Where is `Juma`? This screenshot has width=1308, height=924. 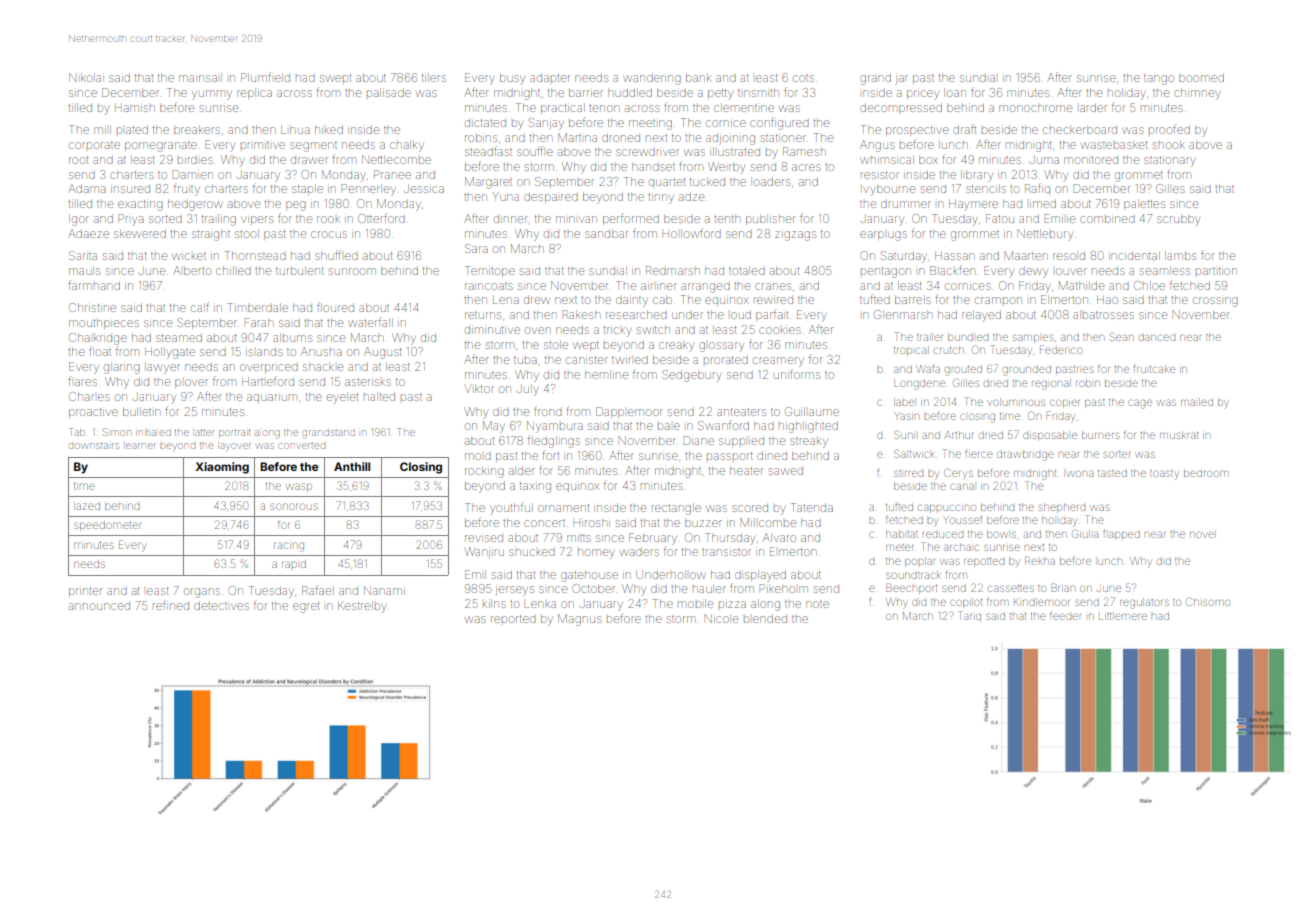 Juma is located at coordinates (1044, 160).
